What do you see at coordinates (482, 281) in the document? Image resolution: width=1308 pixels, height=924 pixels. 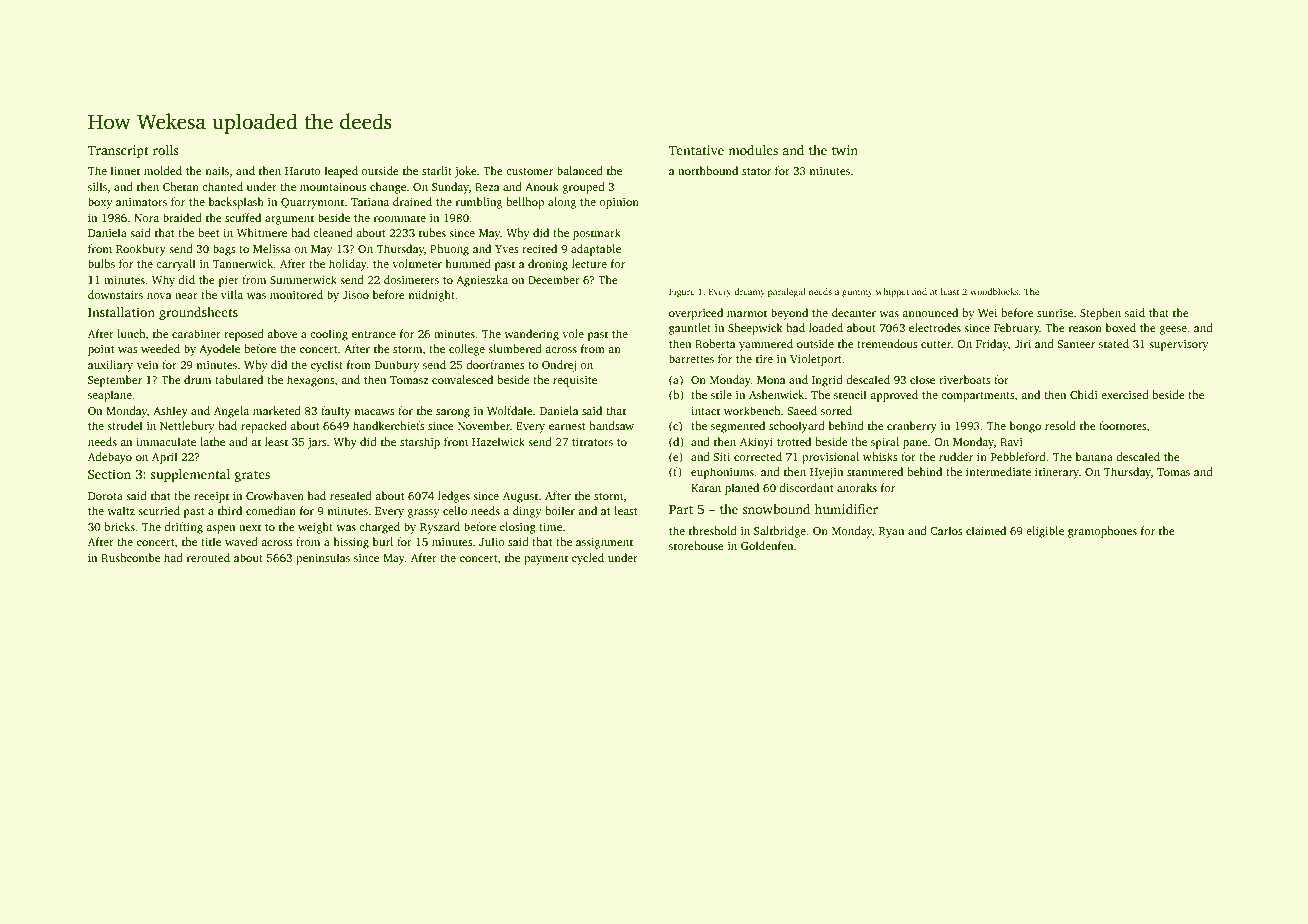 I see `Agnieszka` at bounding box center [482, 281].
